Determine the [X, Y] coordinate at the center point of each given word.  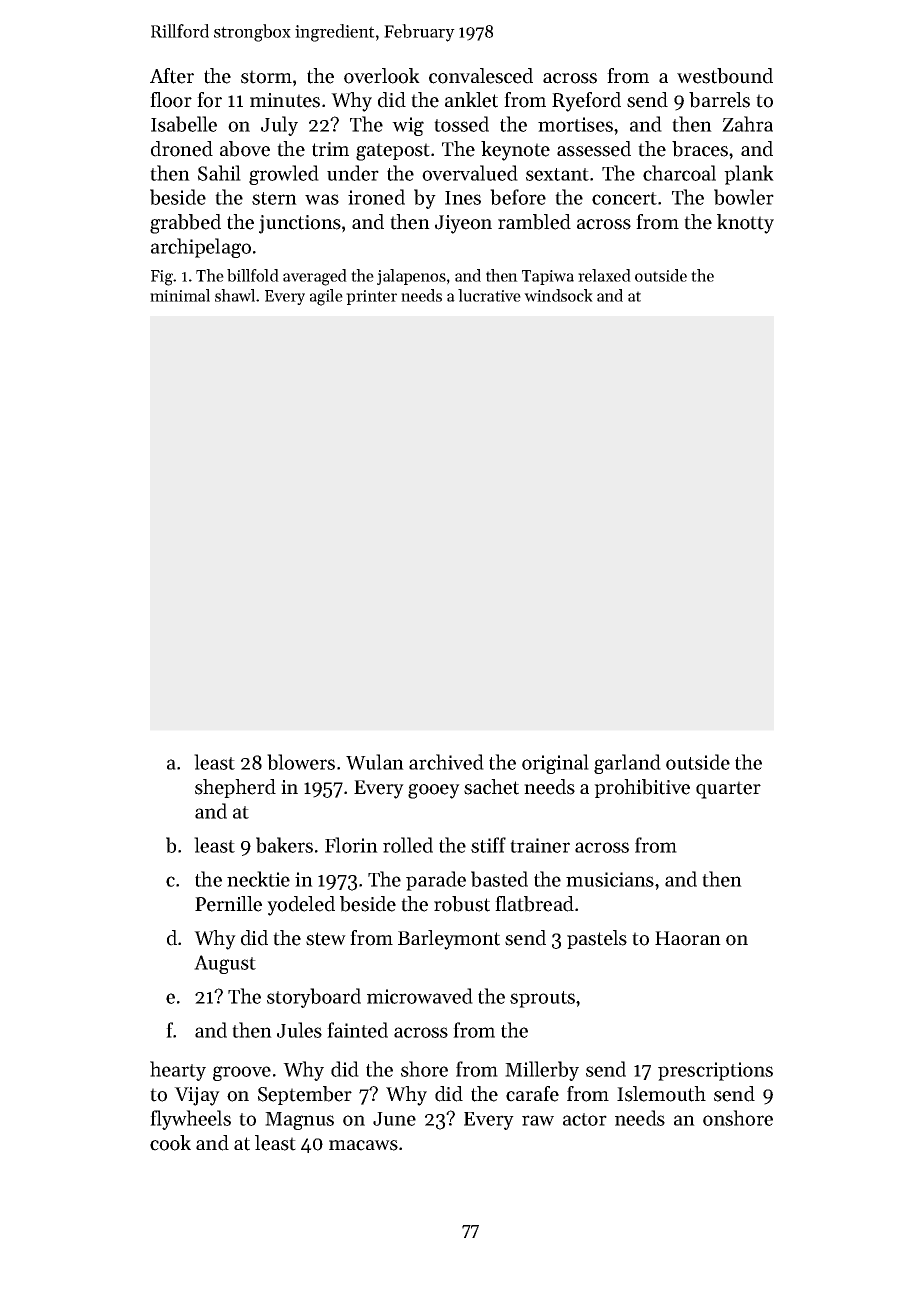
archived [446, 762]
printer [371, 297]
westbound [725, 76]
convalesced [481, 76]
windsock [558, 295]
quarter [728, 790]
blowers [301, 762]
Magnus [299, 1121]
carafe [532, 1094]
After [172, 76]
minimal [180, 295]
